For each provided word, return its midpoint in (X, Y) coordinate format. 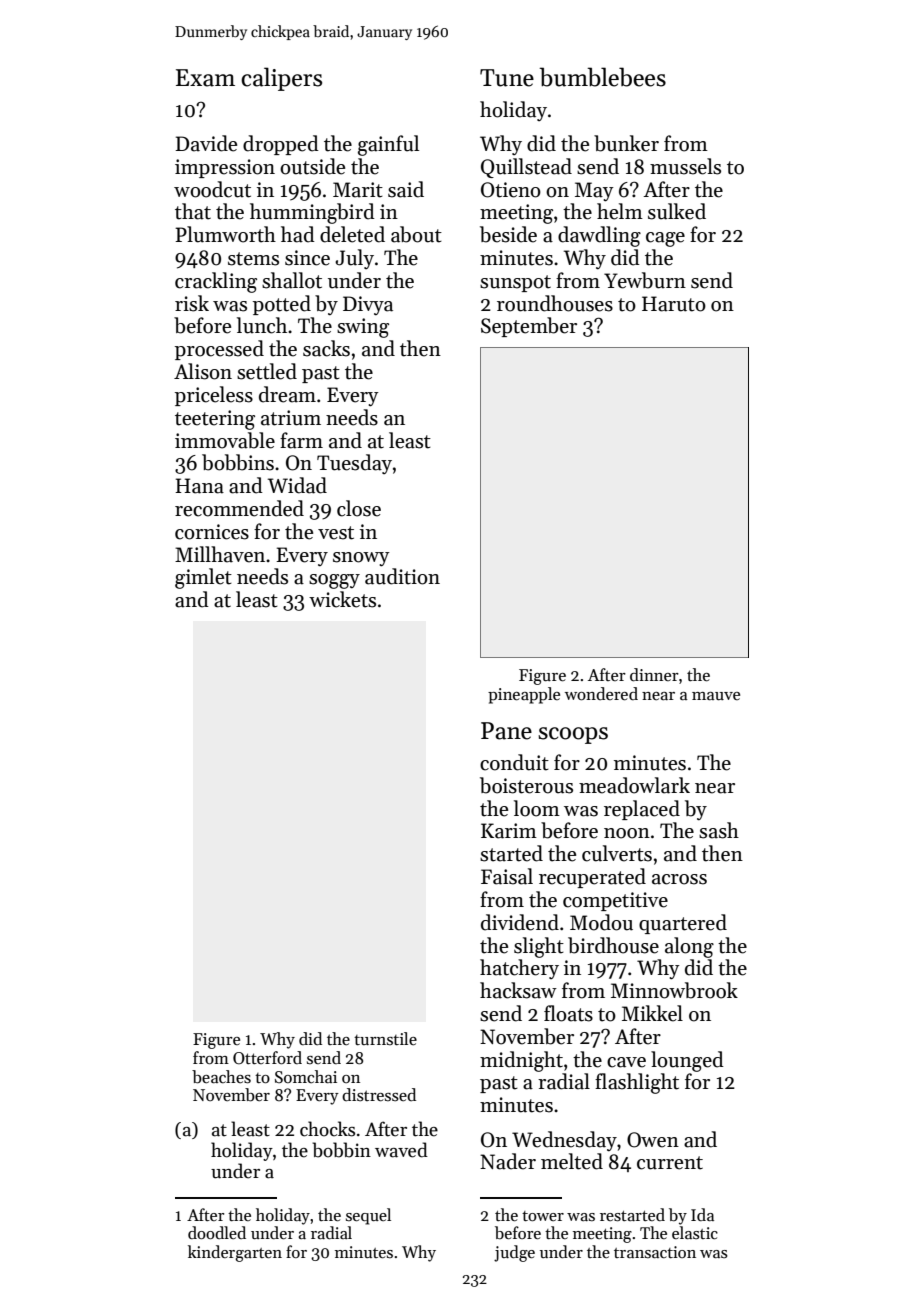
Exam (205, 78)
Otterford (267, 1058)
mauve (716, 696)
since (307, 258)
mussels (685, 166)
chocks (327, 1129)
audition (402, 576)
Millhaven (220, 554)
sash (719, 830)
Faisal (507, 876)
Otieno (511, 190)
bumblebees (602, 77)
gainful (388, 145)
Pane (506, 731)
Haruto (674, 304)
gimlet (203, 578)
